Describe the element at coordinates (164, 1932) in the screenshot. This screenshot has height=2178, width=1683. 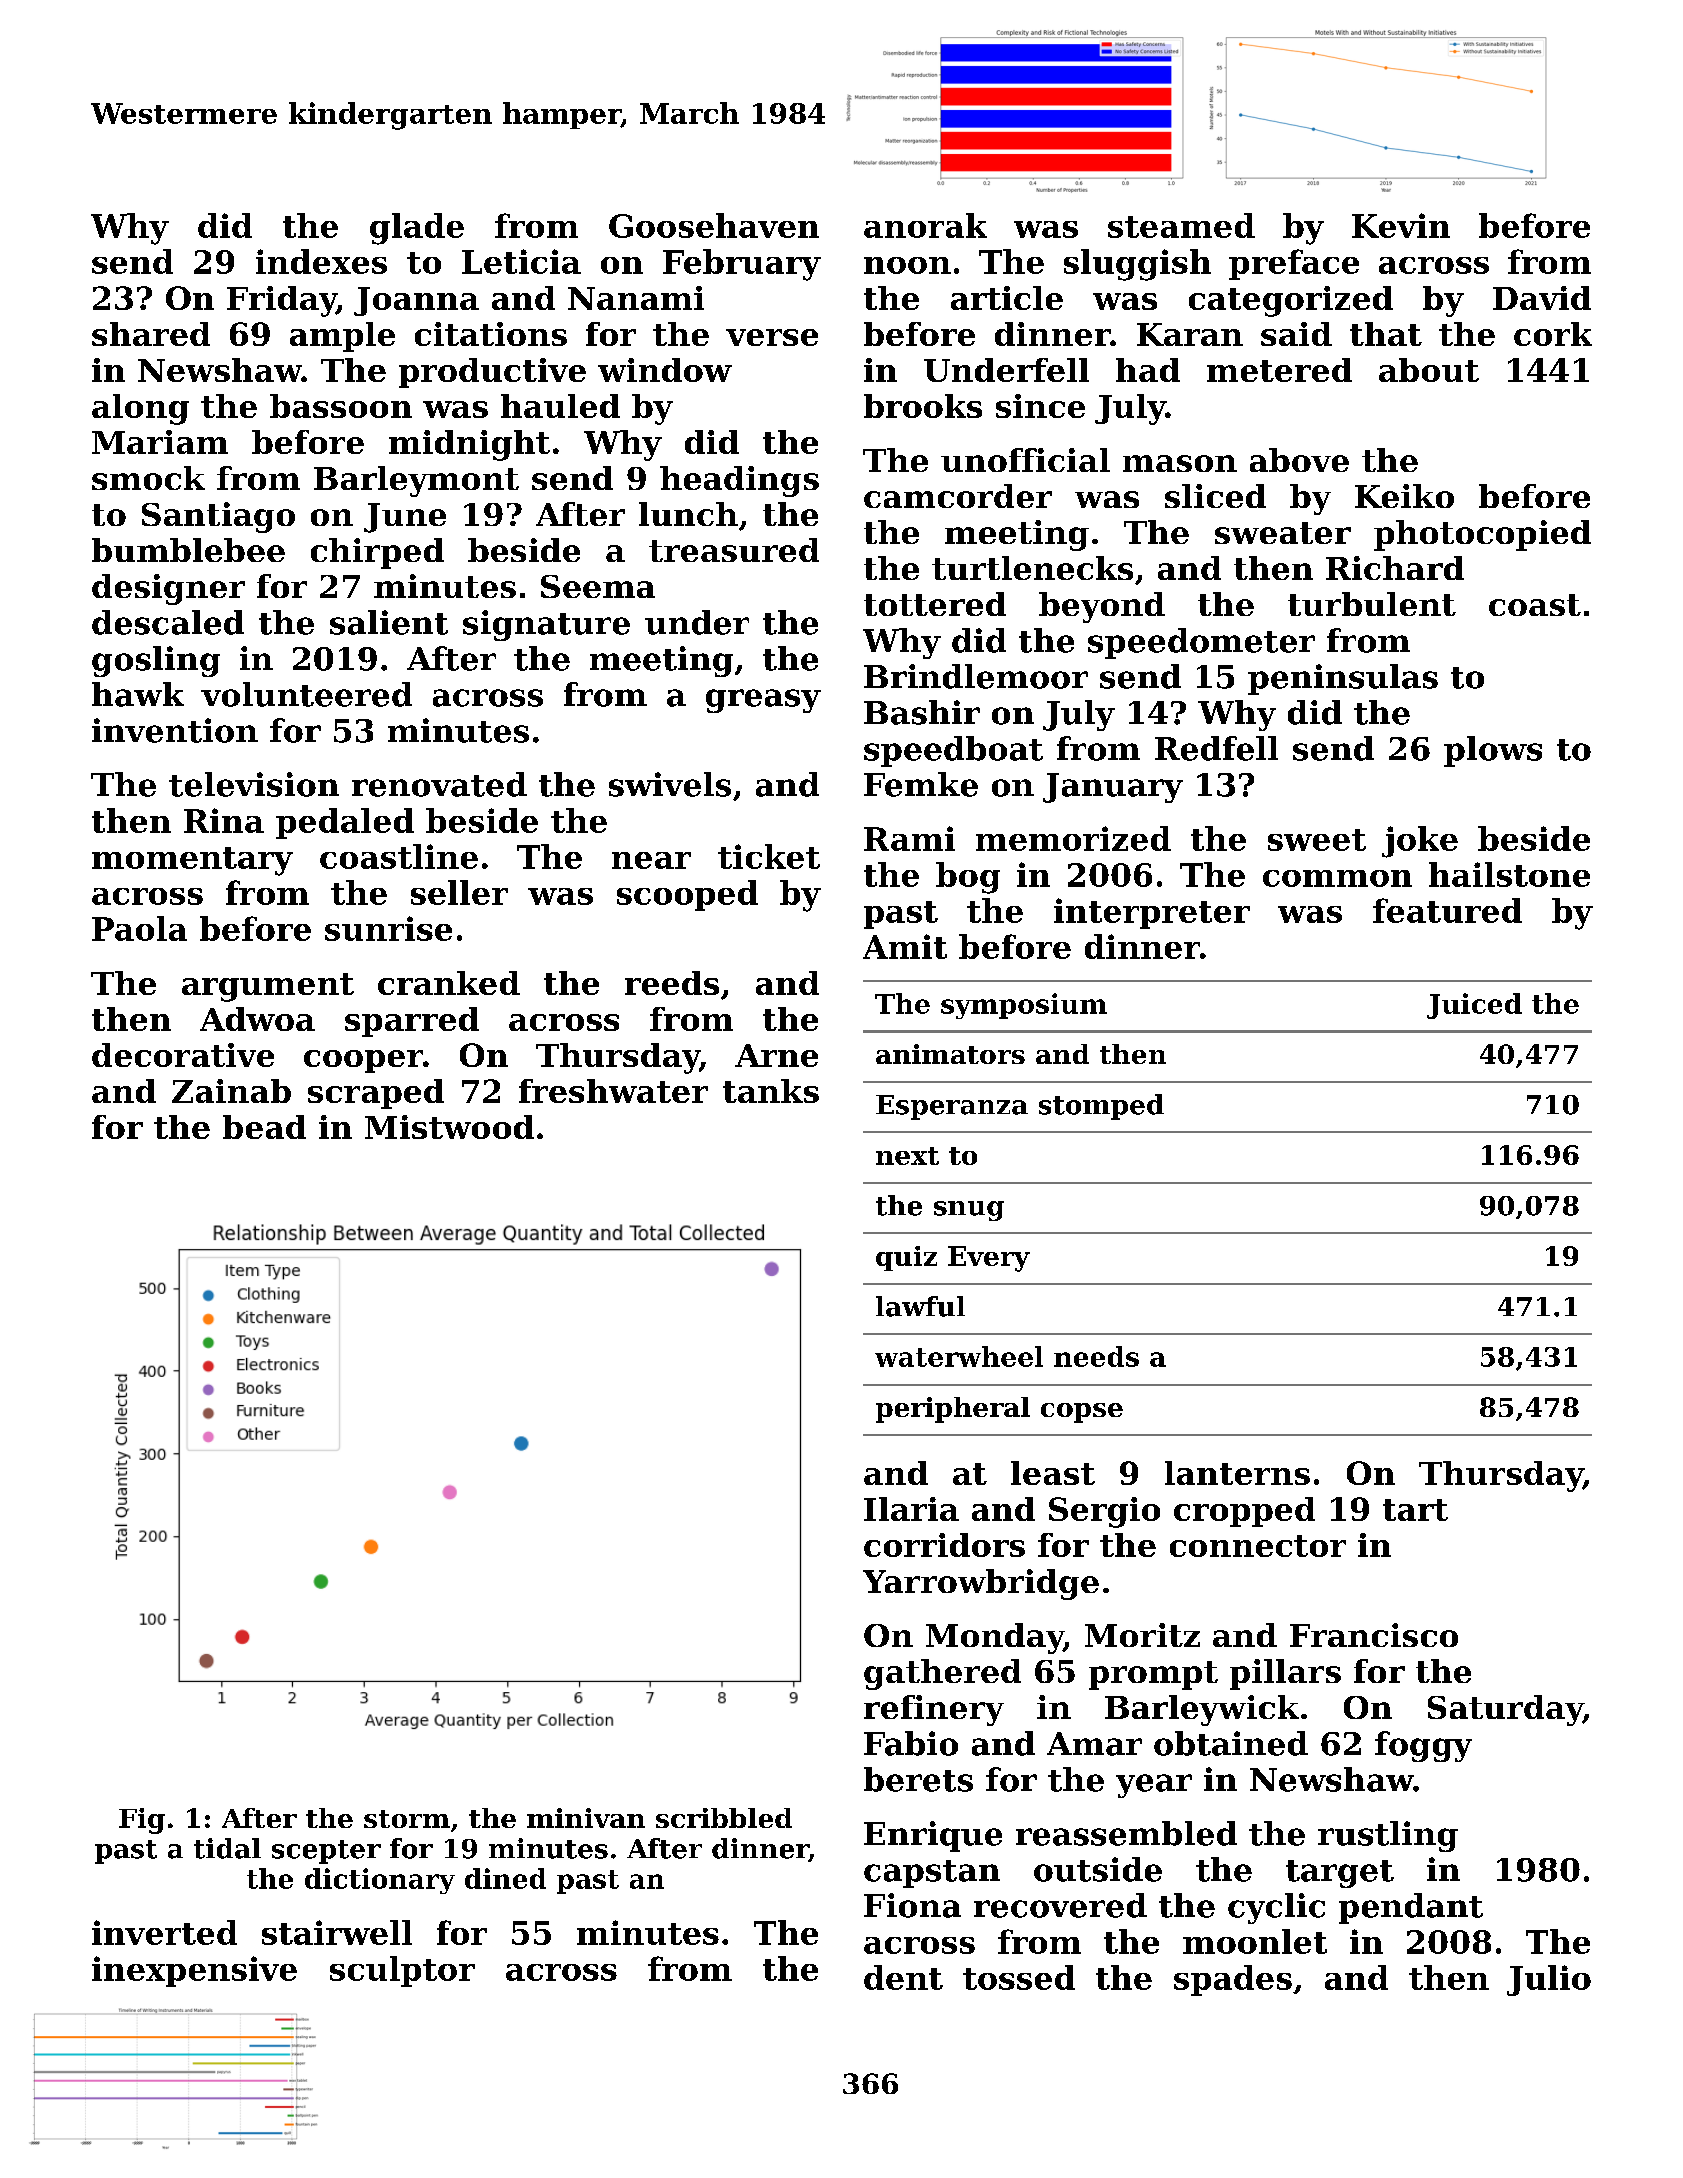
I see `inverted` at that location.
